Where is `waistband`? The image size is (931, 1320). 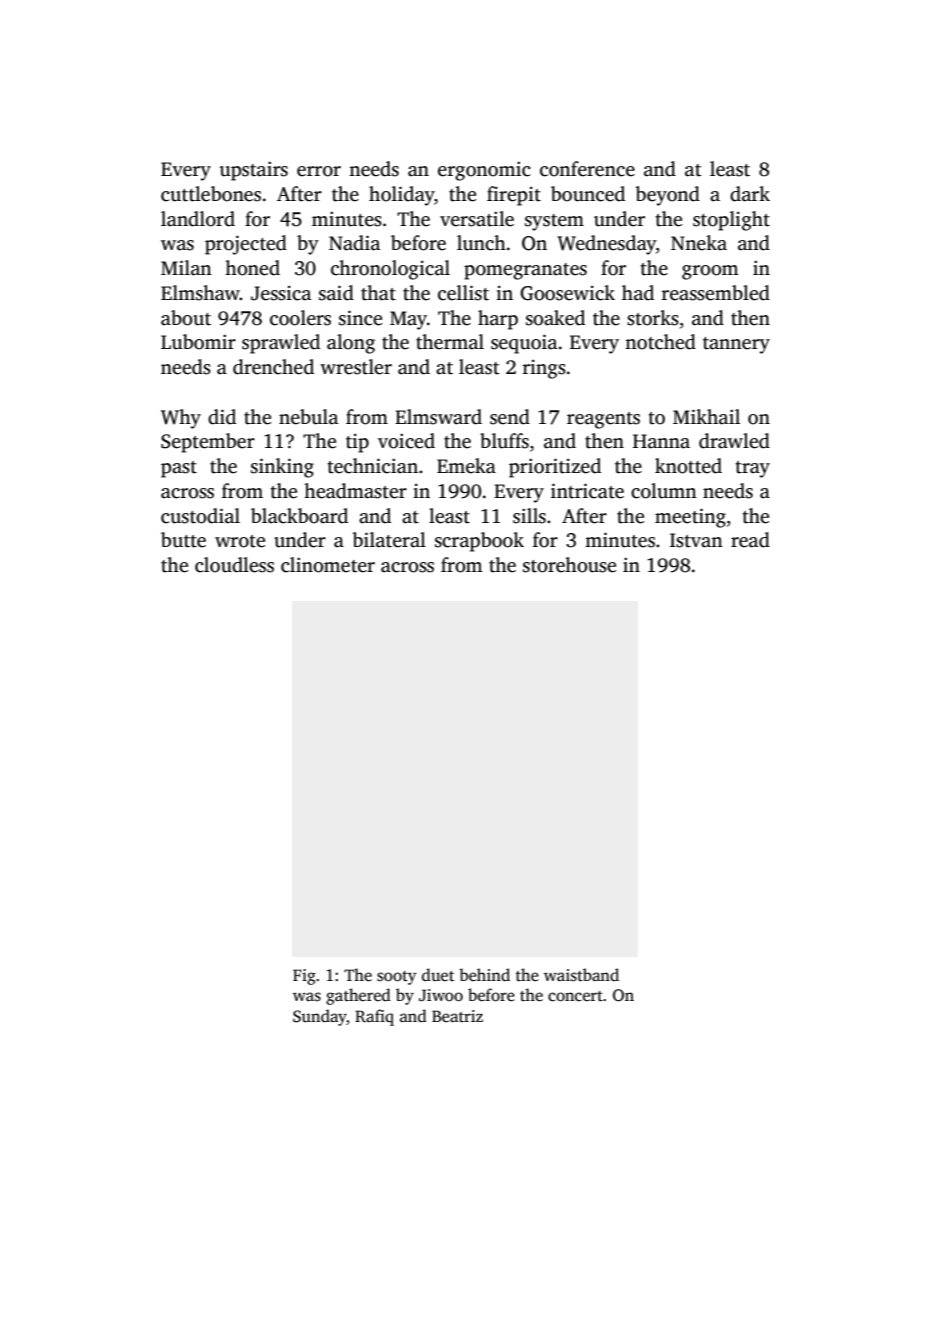
waistband is located at coordinates (581, 975).
